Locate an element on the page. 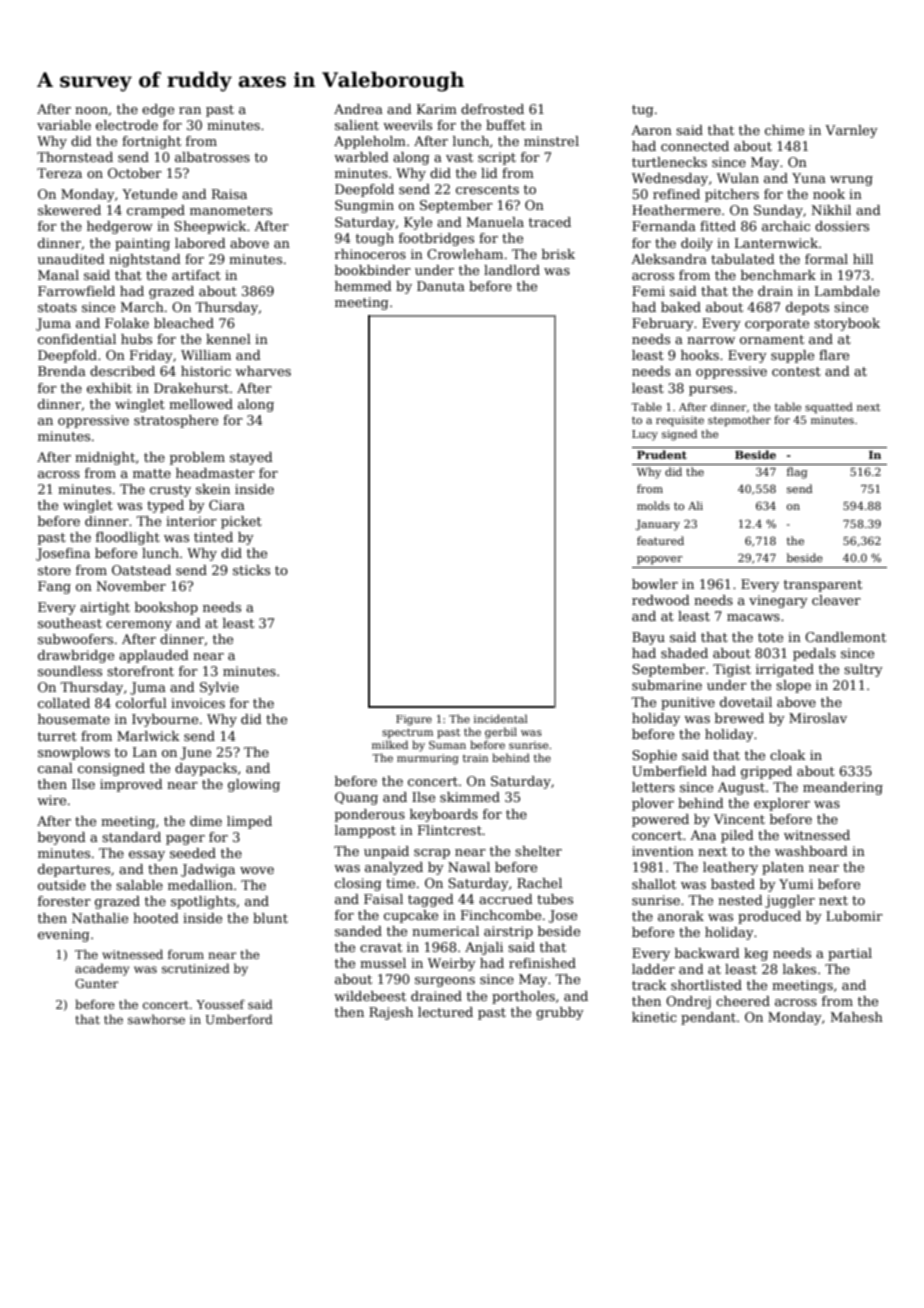 Image resolution: width=924 pixels, height=1308 pixels. grubby is located at coordinates (560, 1013).
